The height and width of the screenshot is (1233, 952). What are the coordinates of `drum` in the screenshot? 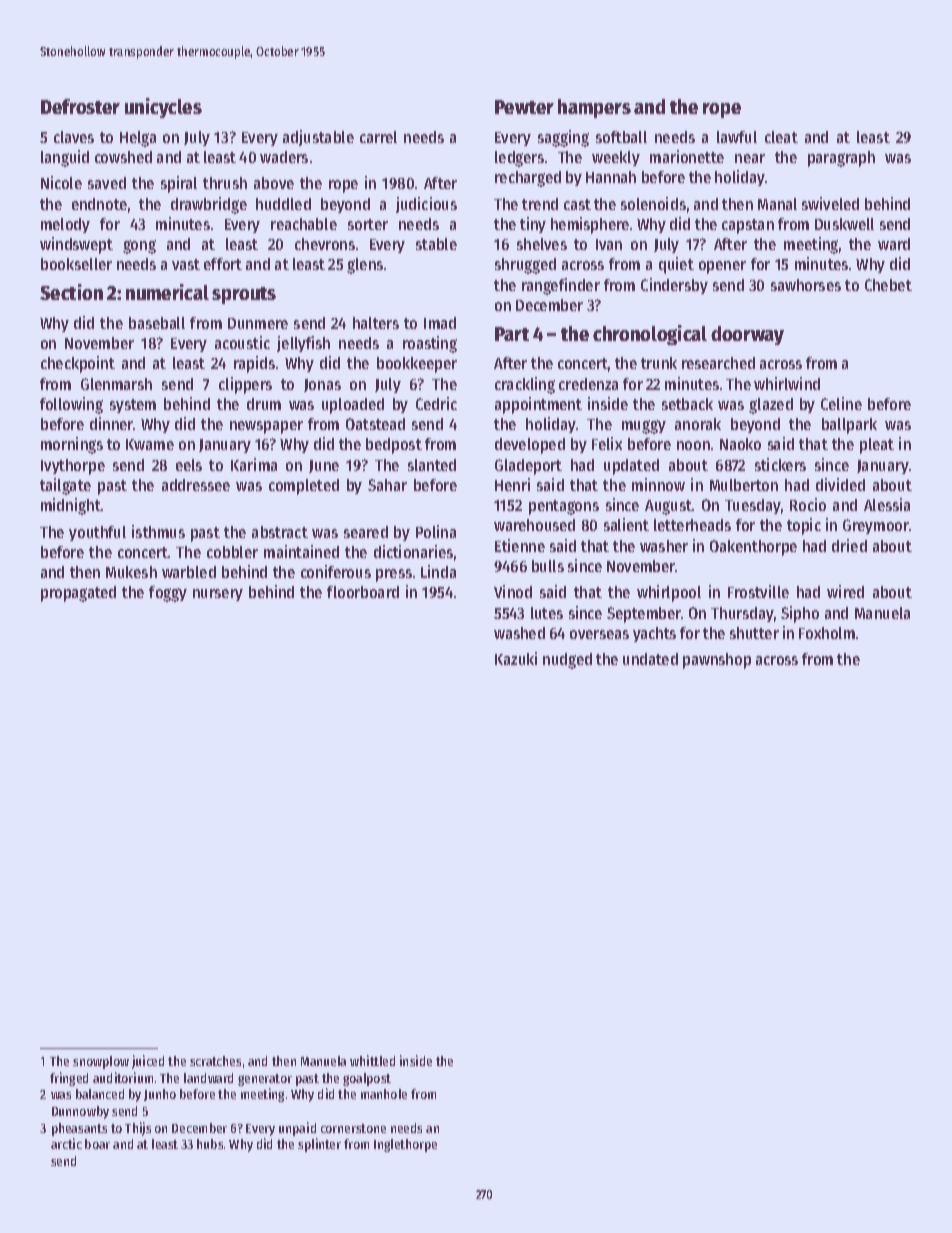 It's located at (264, 404).
